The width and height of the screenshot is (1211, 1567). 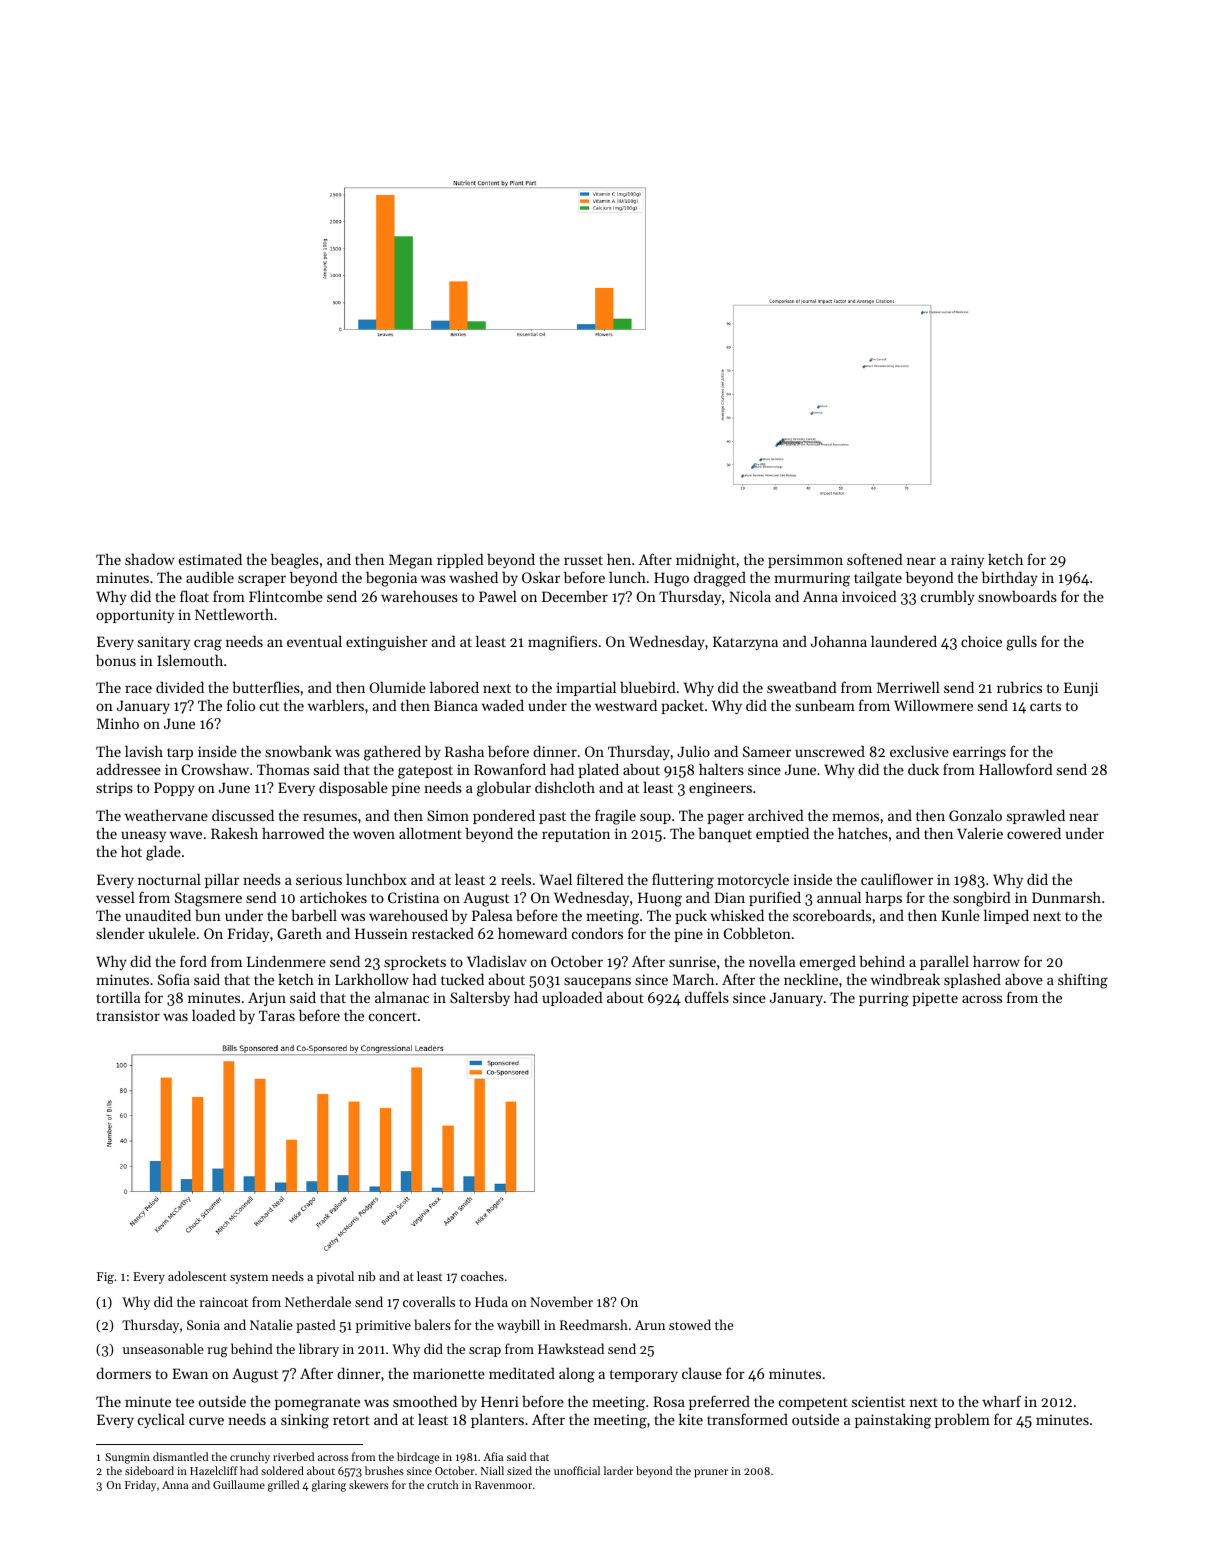 What do you see at coordinates (583, 560) in the screenshot?
I see `russet` at bounding box center [583, 560].
